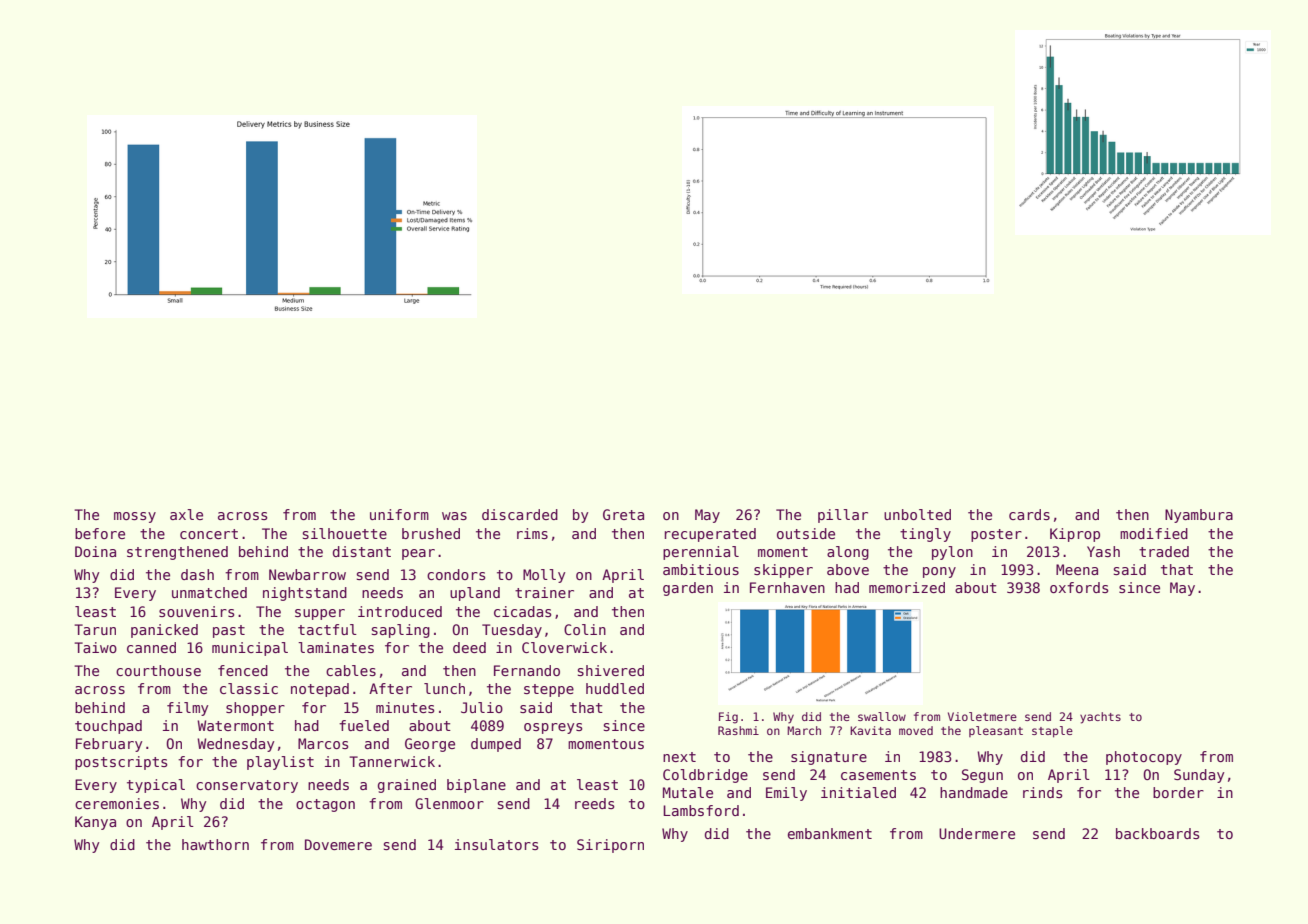  Describe the element at coordinates (1199, 516) in the page. I see `Nyambura` at that location.
